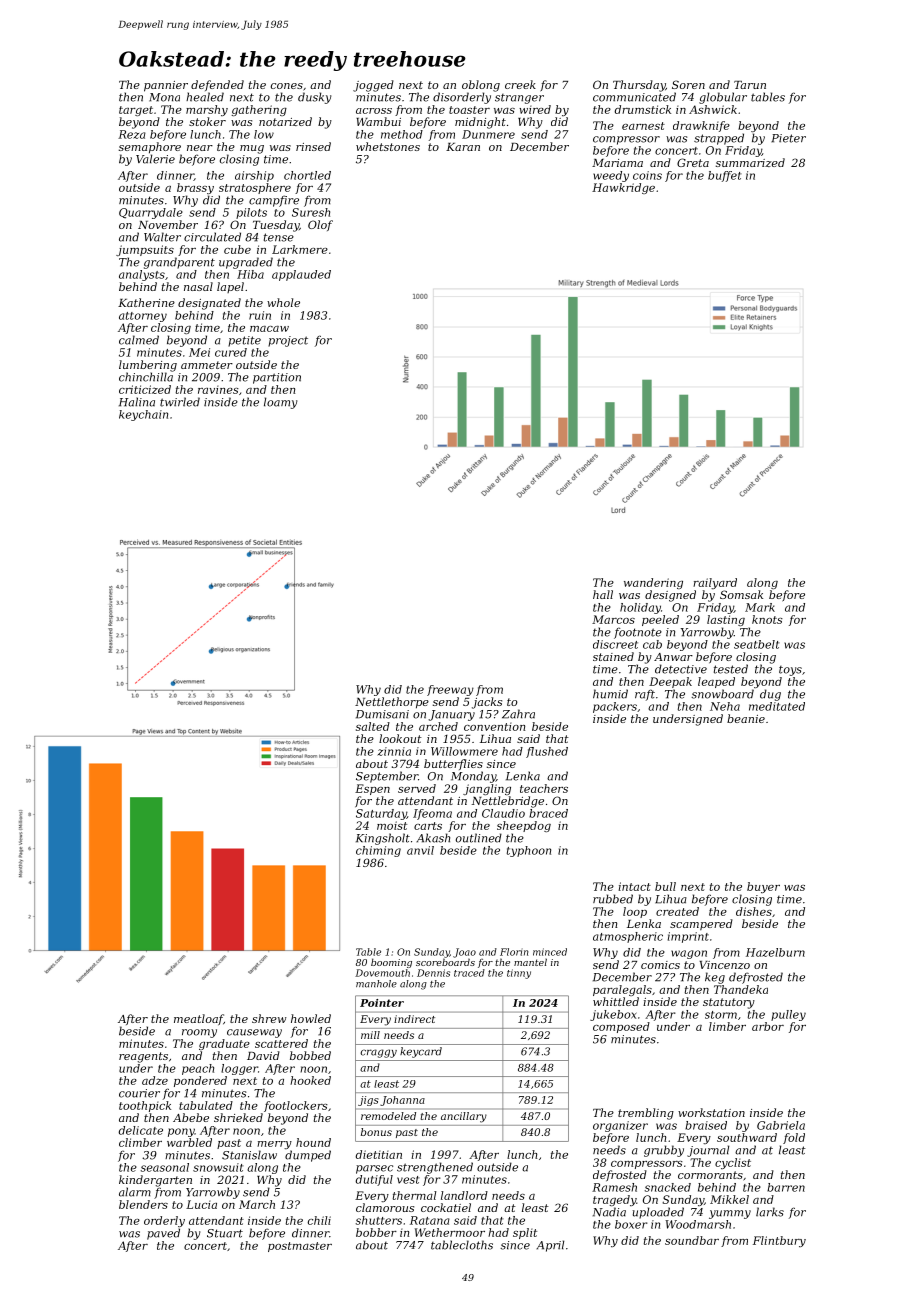 The width and height of the image is (924, 1308). Describe the element at coordinates (143, 415) in the image. I see `keychain` at that location.
